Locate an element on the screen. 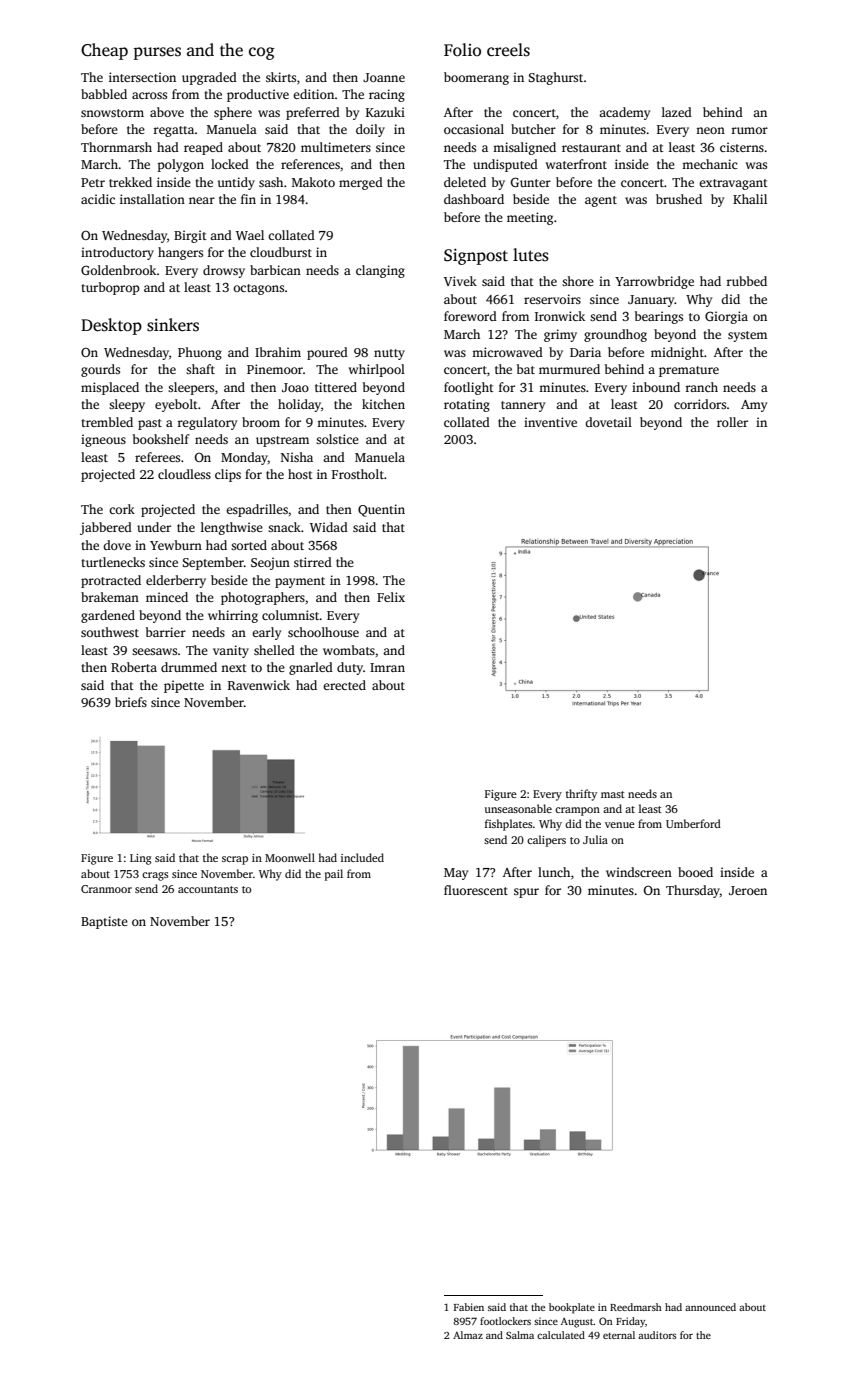 This screenshot has width=849, height=1400. butcher is located at coordinates (533, 129).
